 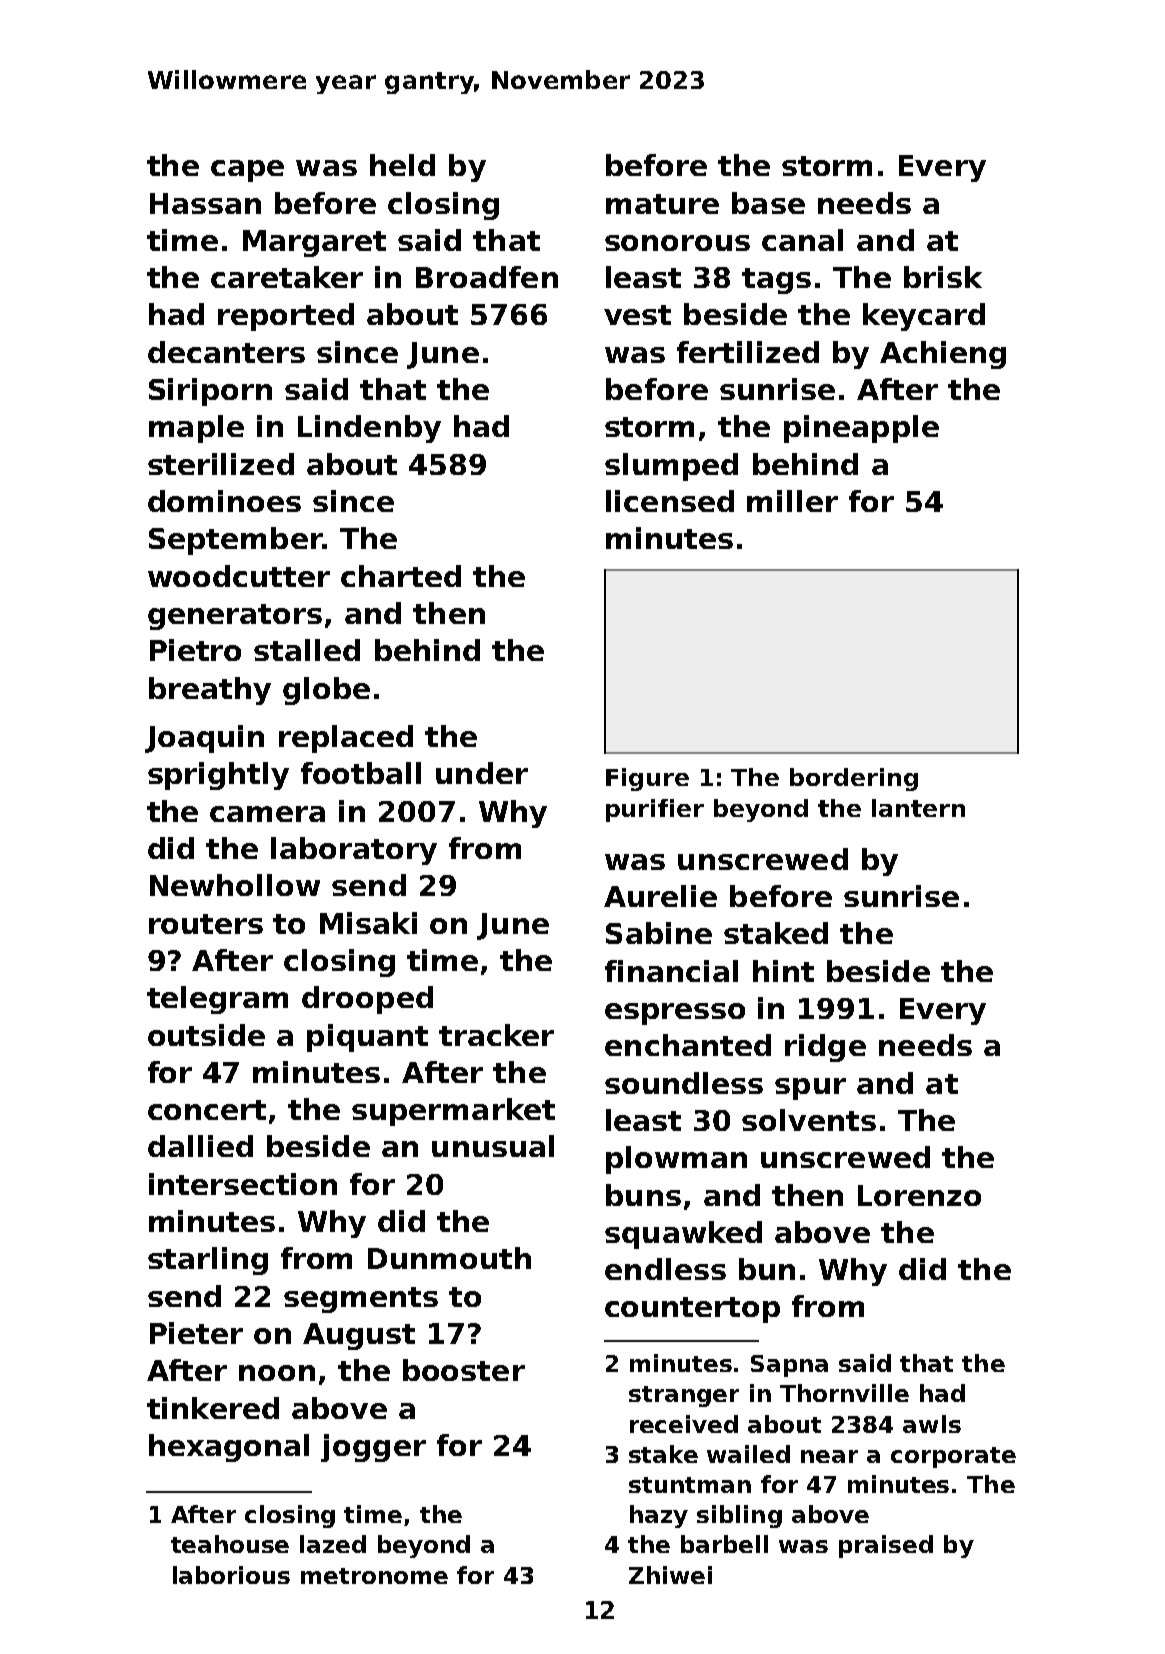 I want to click on Newhollow, so click(x=235, y=885).
